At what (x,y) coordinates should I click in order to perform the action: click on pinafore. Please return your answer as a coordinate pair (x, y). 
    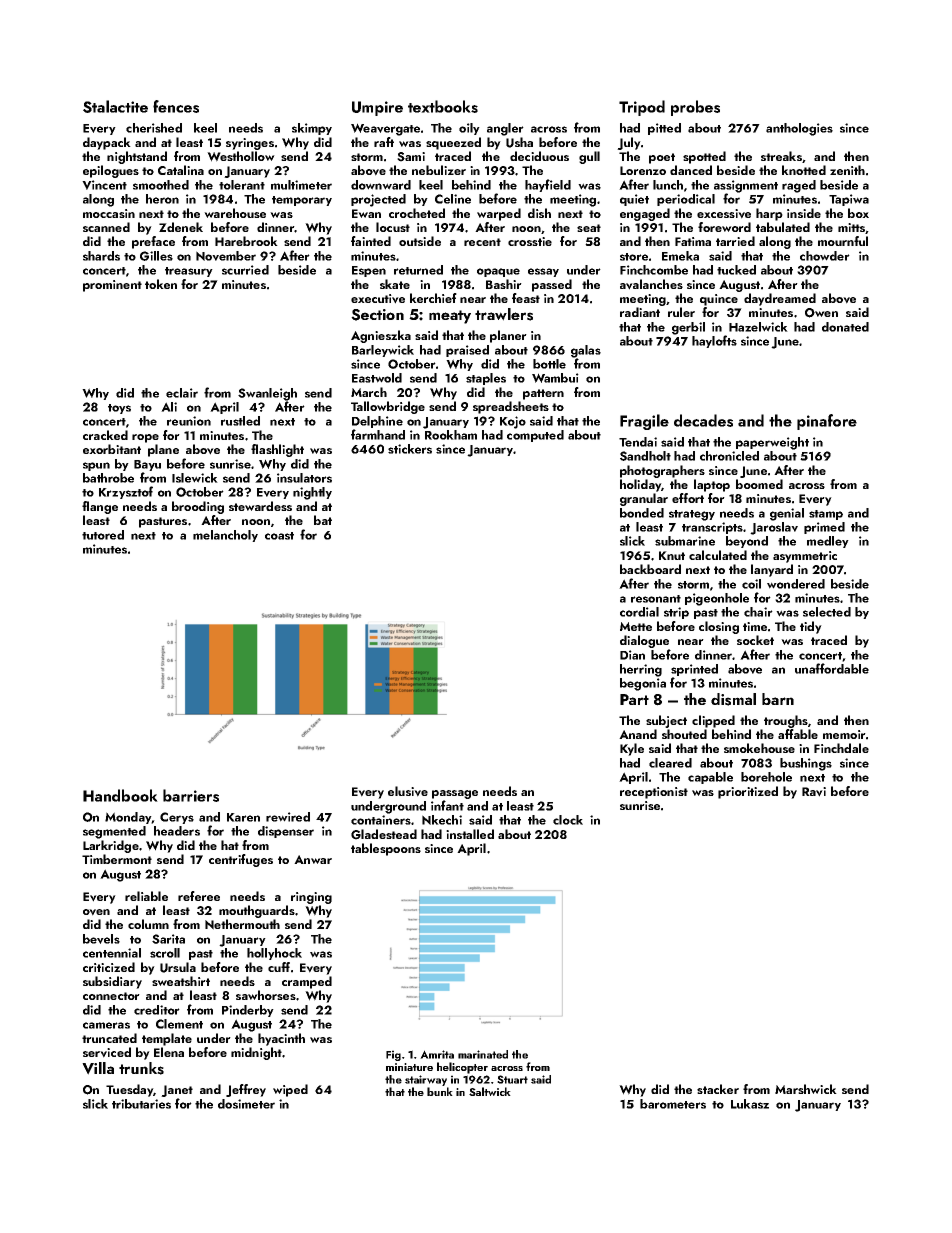
    Looking at the image, I should click on (827, 422).
